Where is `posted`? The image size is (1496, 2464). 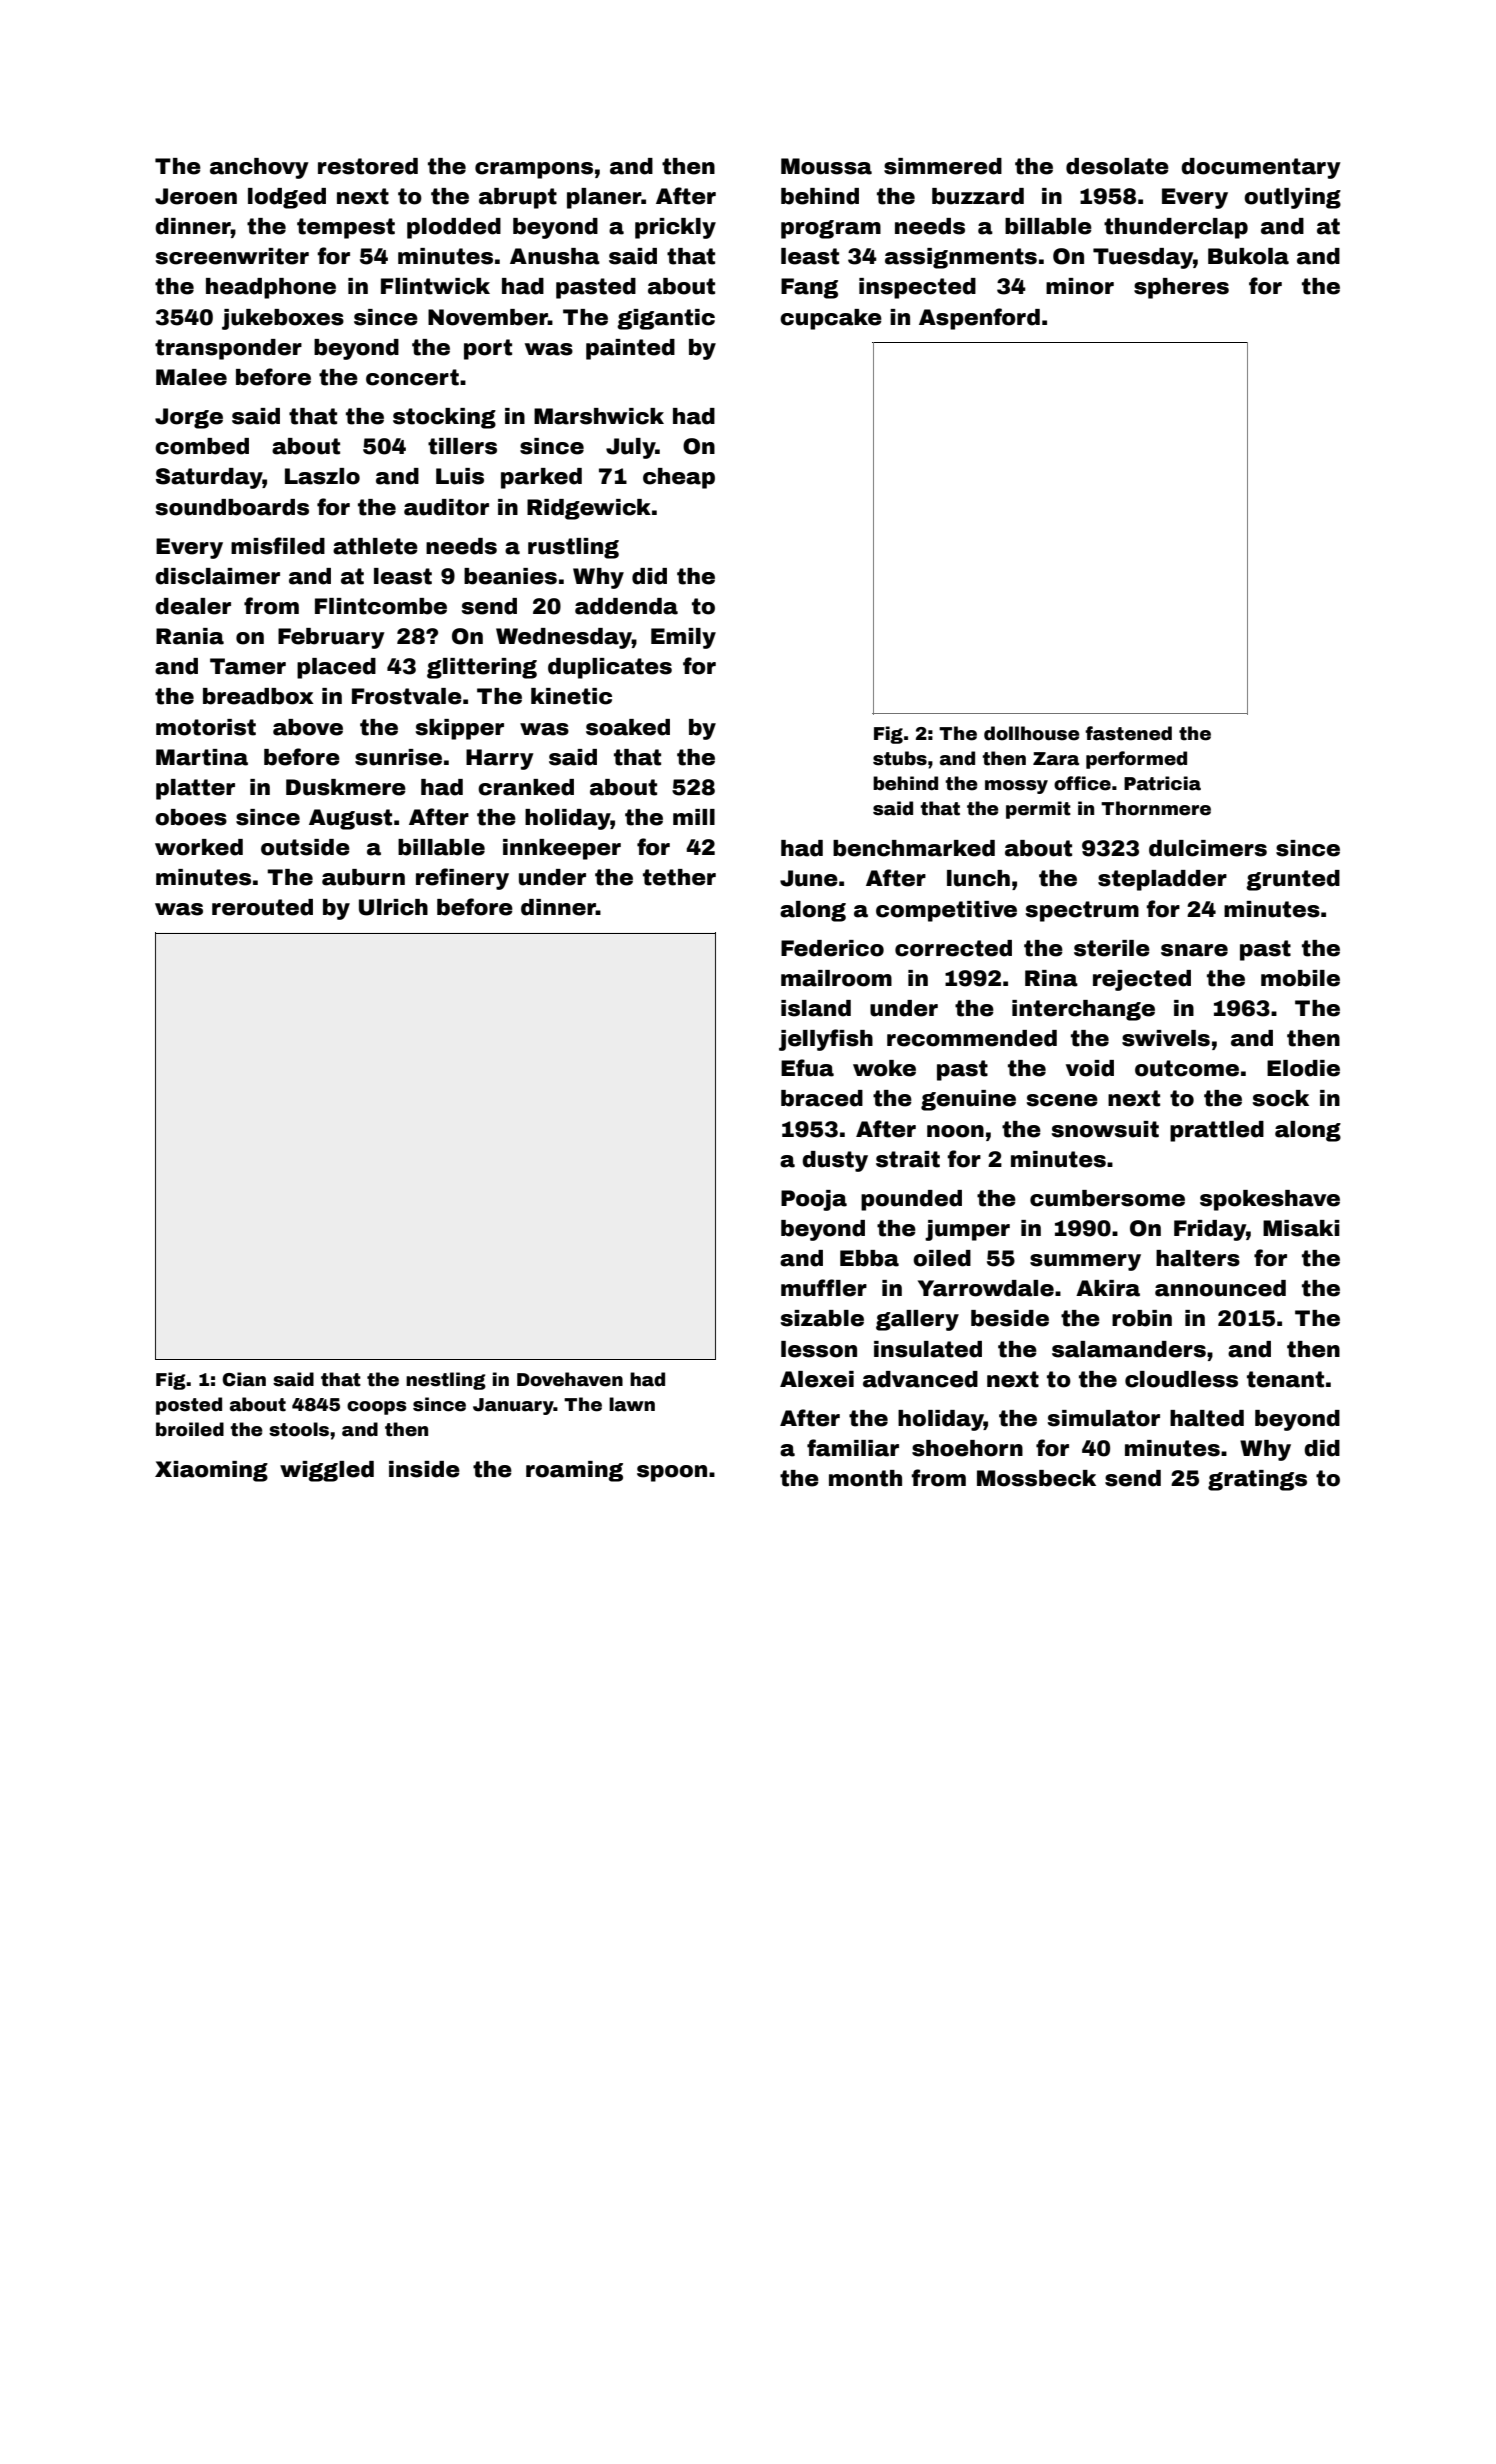
posted is located at coordinates (189, 1406).
